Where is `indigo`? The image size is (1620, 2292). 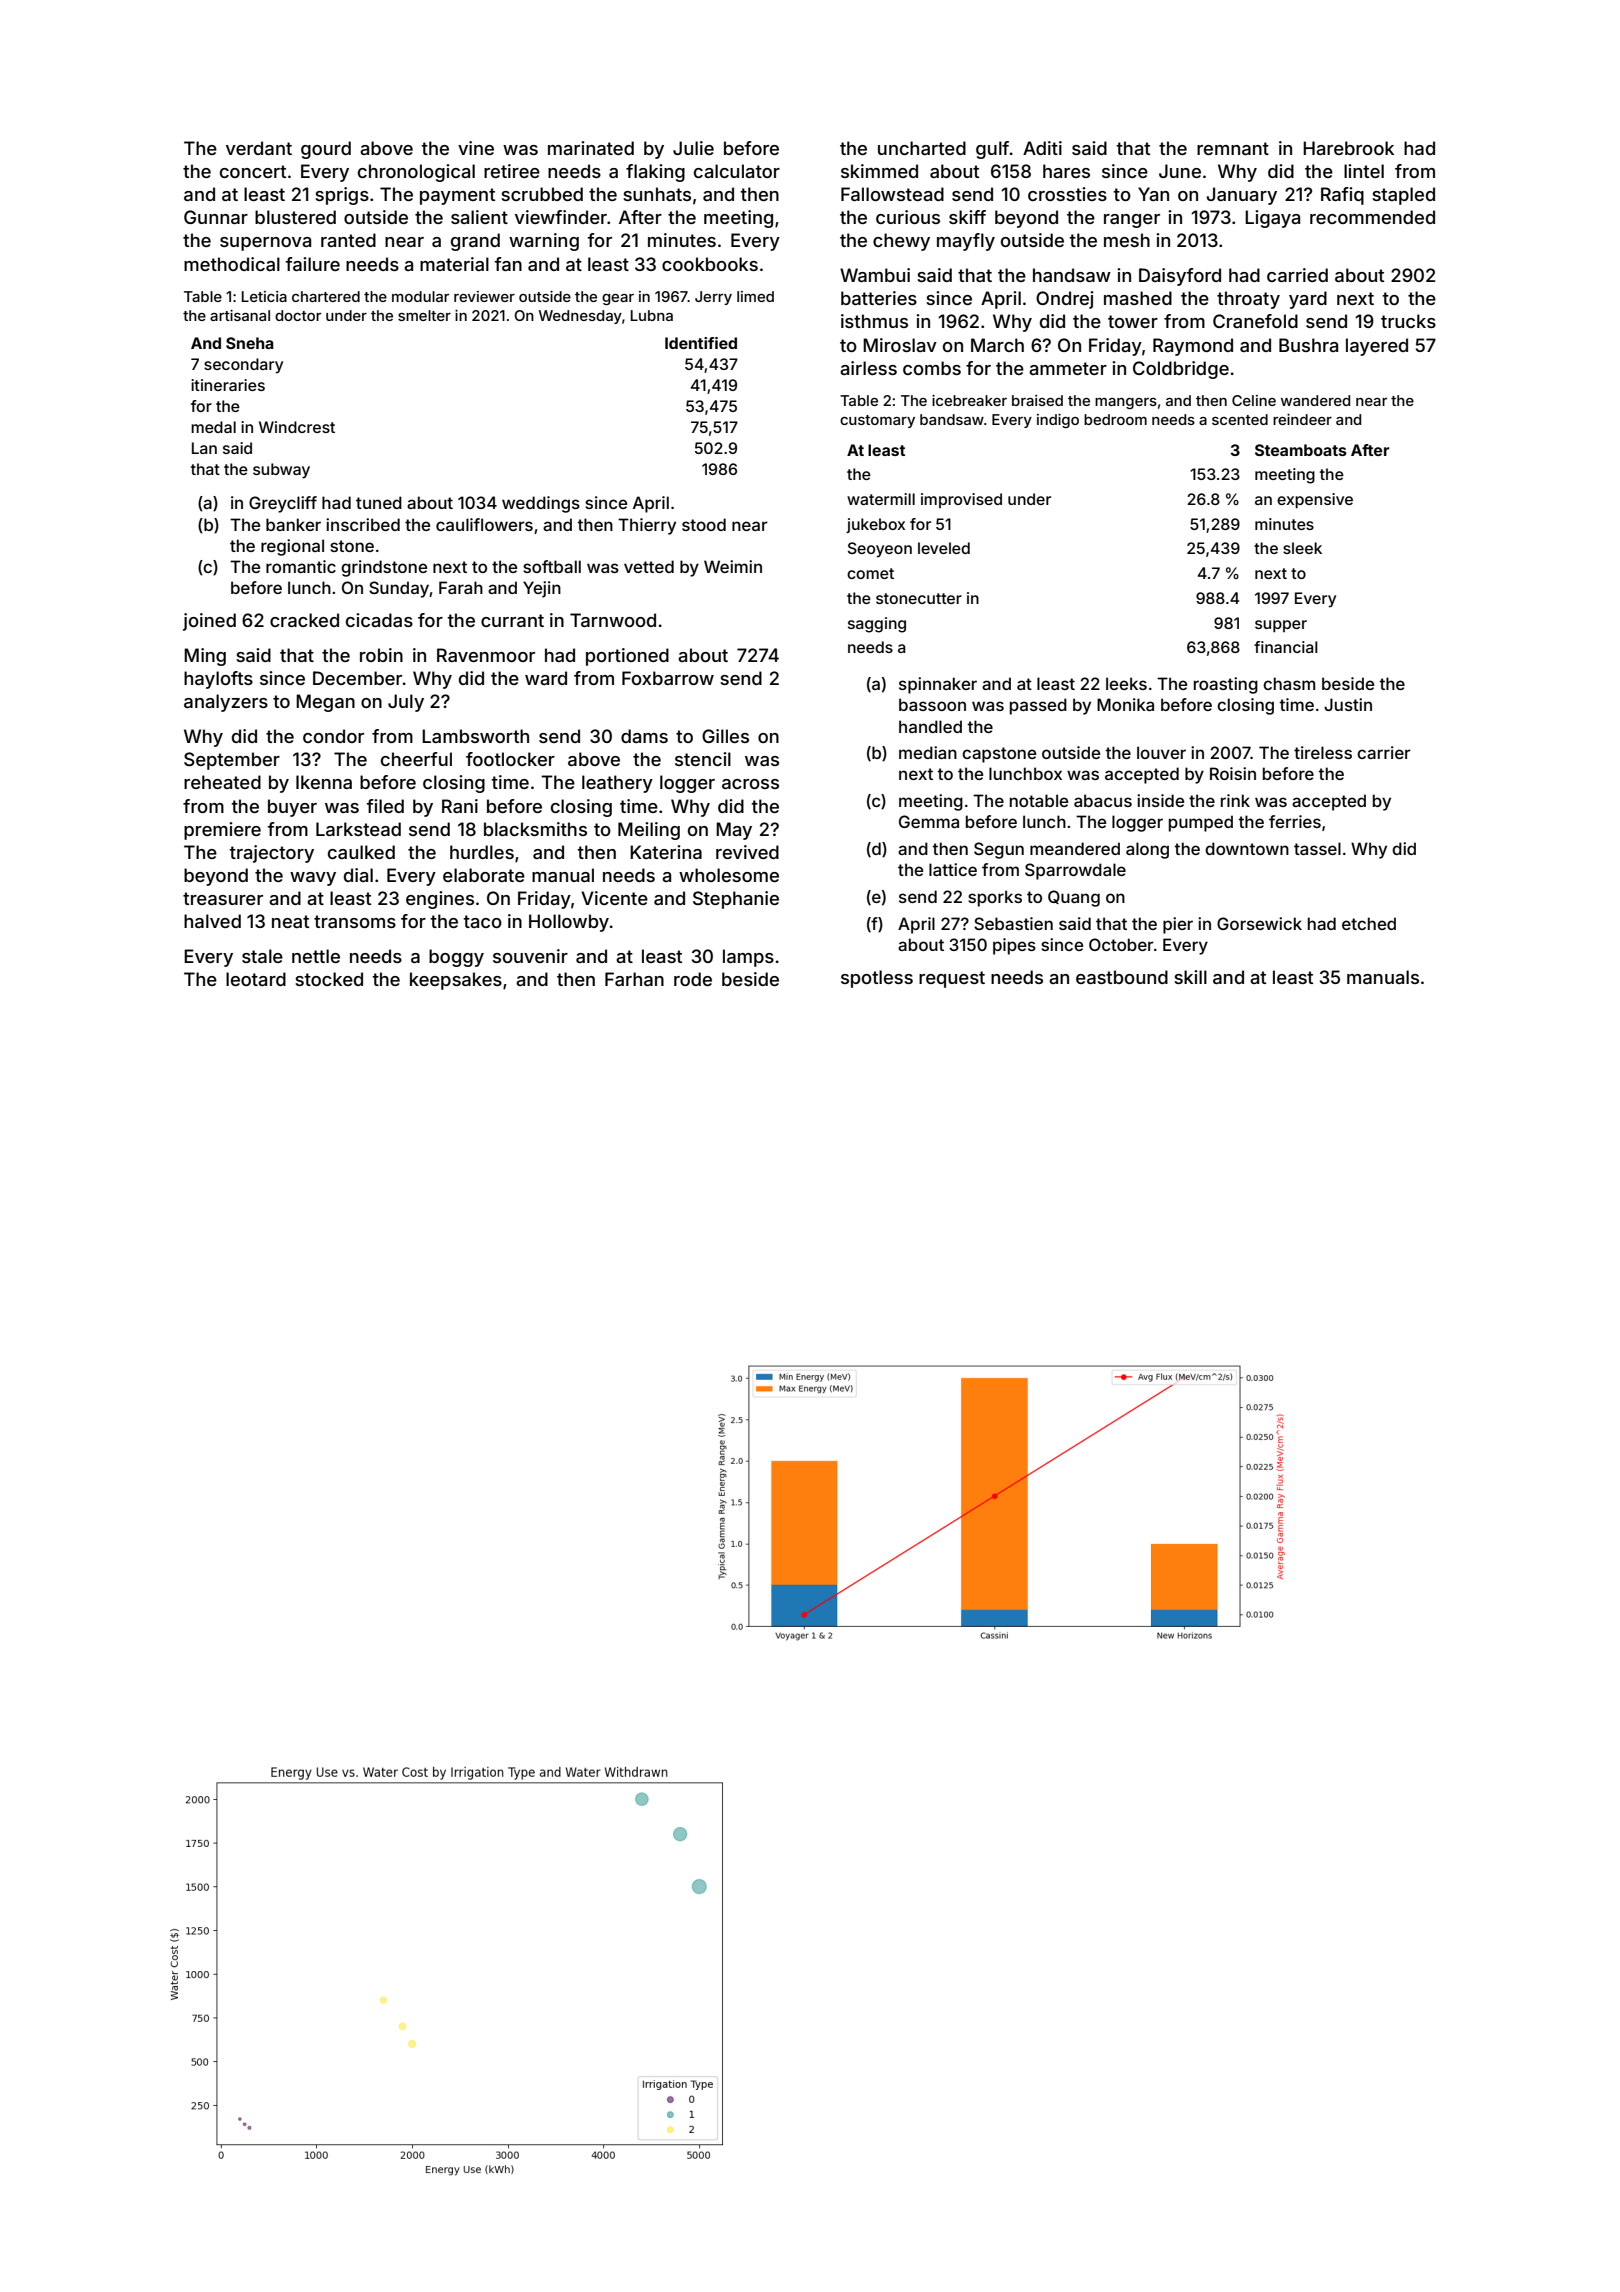
indigo is located at coordinates (1058, 421).
